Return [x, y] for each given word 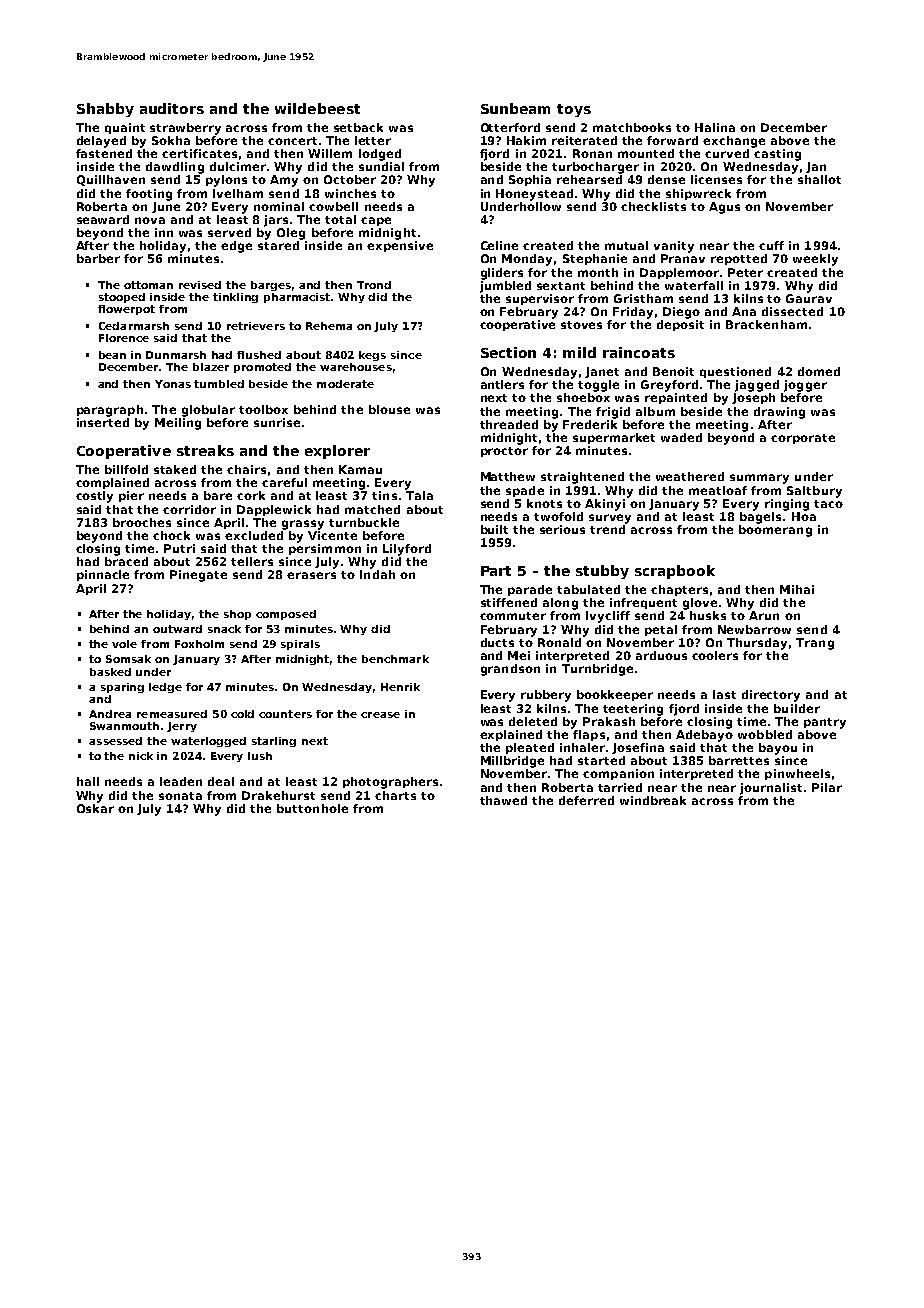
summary [759, 479]
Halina [715, 127]
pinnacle [103, 575]
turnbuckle [364, 522]
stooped [122, 298]
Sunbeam [515, 108]
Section [508, 352]
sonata [180, 796]
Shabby [105, 110]
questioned [735, 372]
